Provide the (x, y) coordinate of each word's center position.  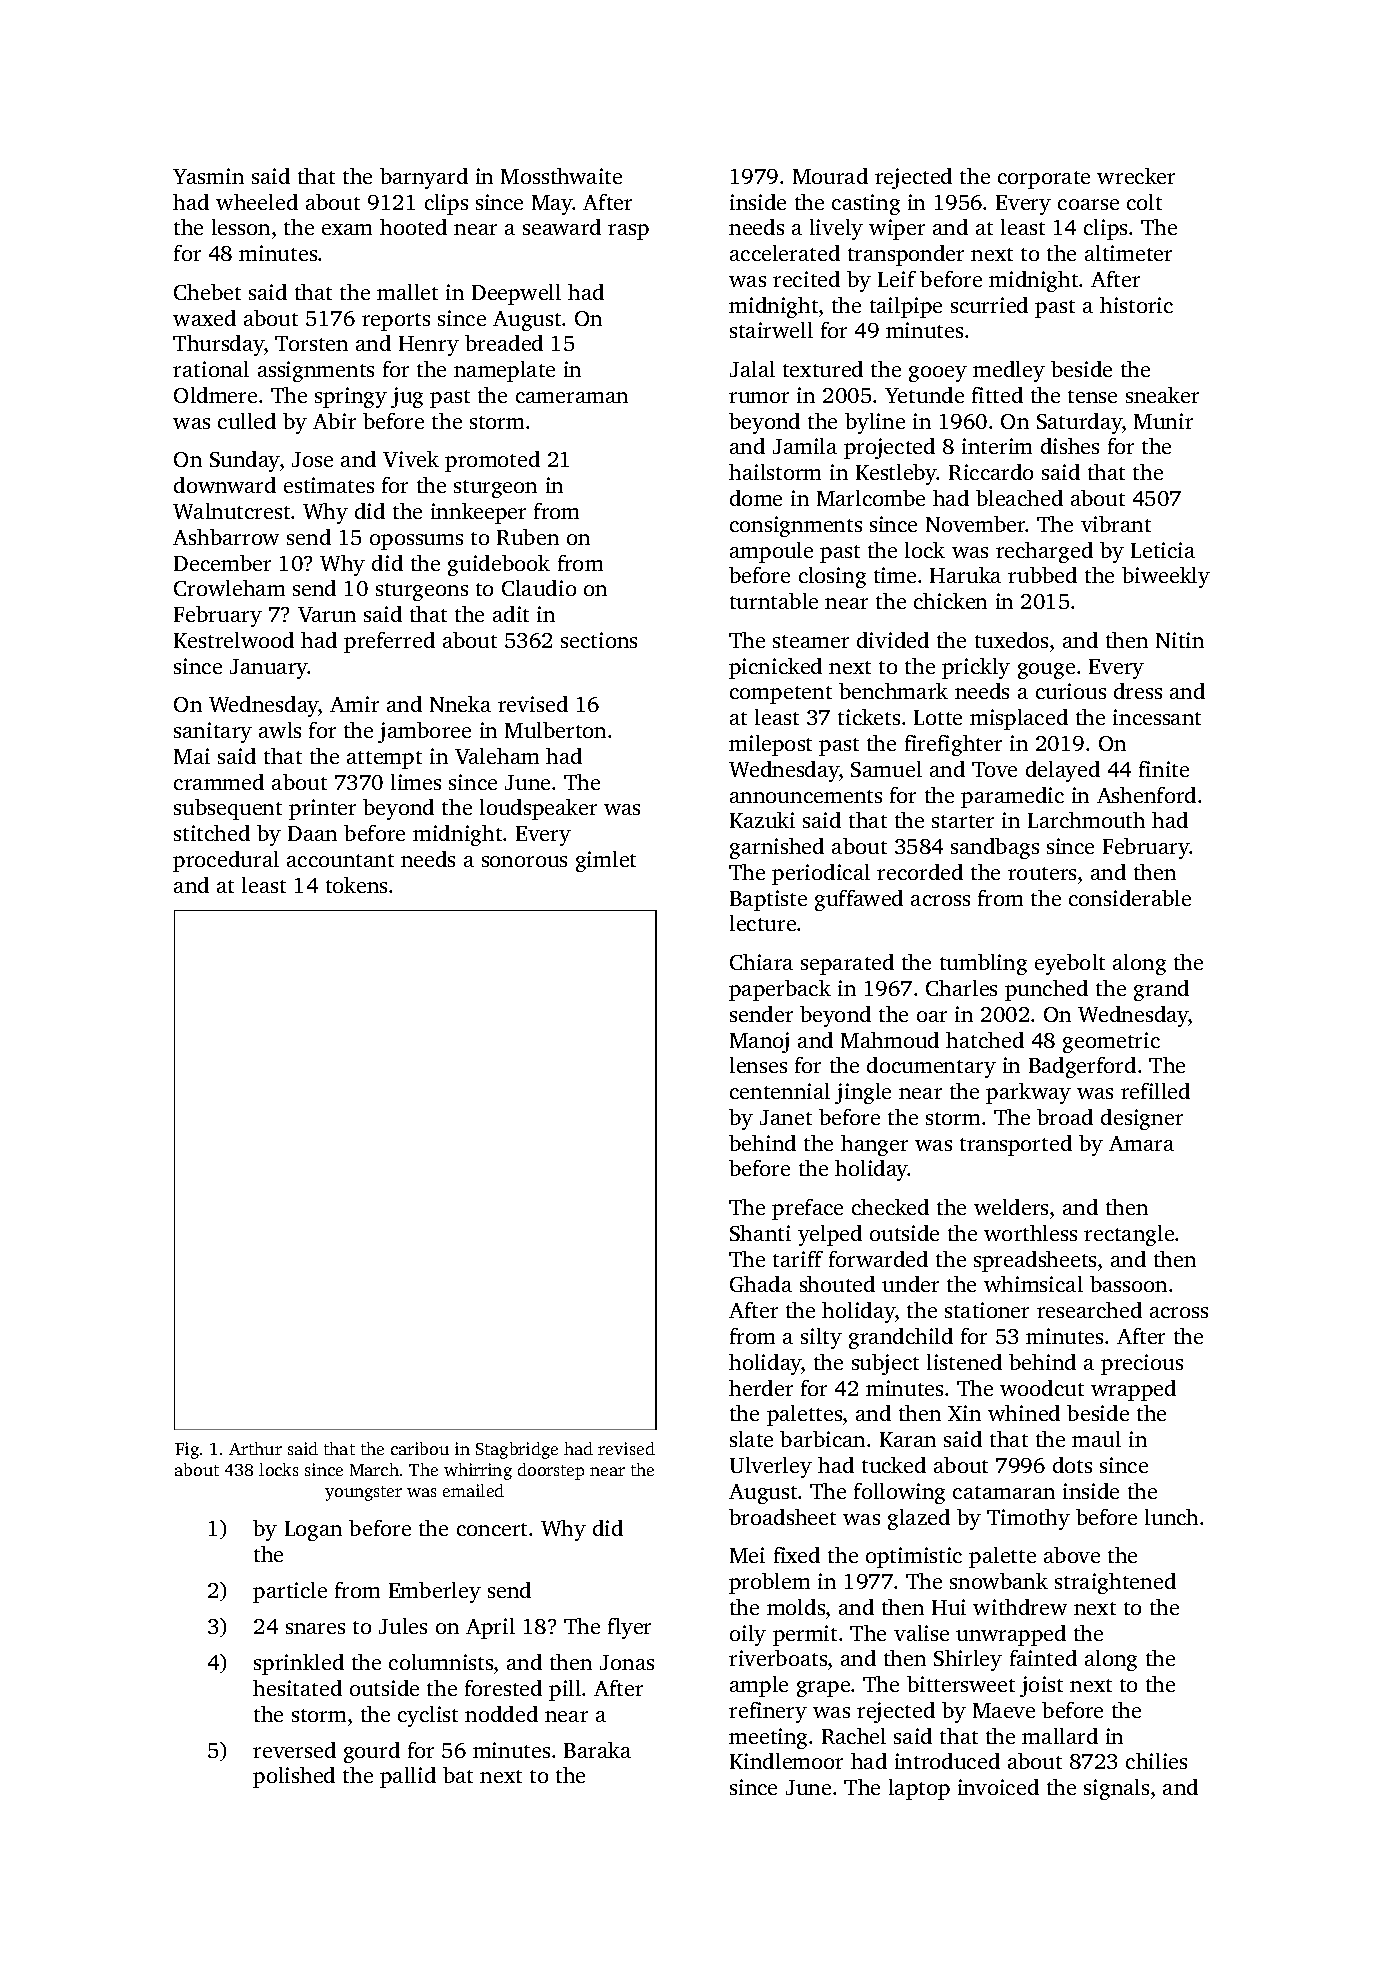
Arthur (255, 1448)
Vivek (411, 459)
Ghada (761, 1284)
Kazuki (762, 820)
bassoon (1128, 1284)
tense (1092, 396)
